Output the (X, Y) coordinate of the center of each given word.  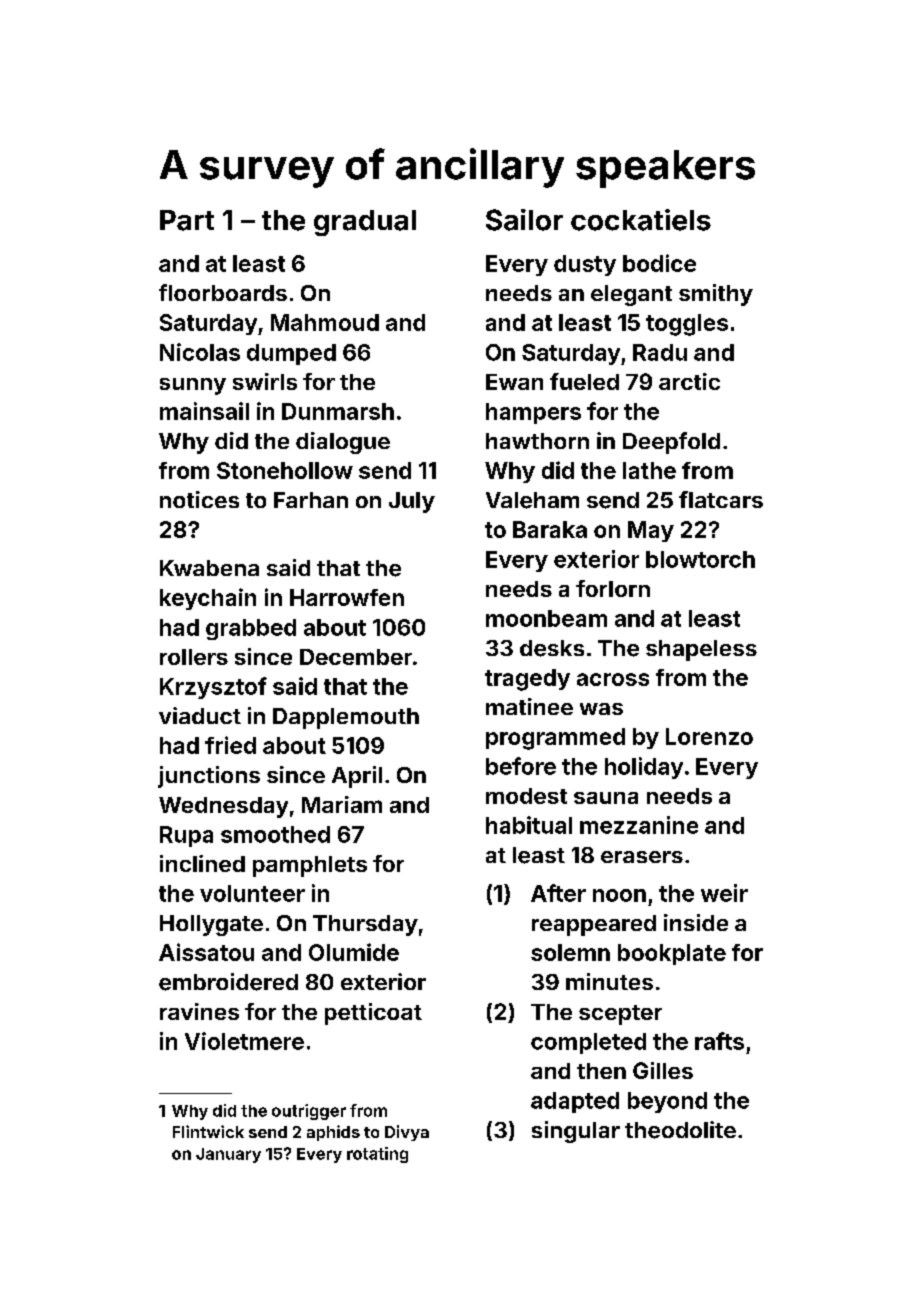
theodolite (680, 1130)
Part (187, 220)
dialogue (343, 443)
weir (724, 893)
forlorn (613, 588)
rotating (377, 1155)
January (228, 1155)
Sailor (524, 220)
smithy (716, 295)
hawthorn (537, 441)
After (558, 893)
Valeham (532, 500)
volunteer (252, 893)
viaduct (200, 715)
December (356, 657)
